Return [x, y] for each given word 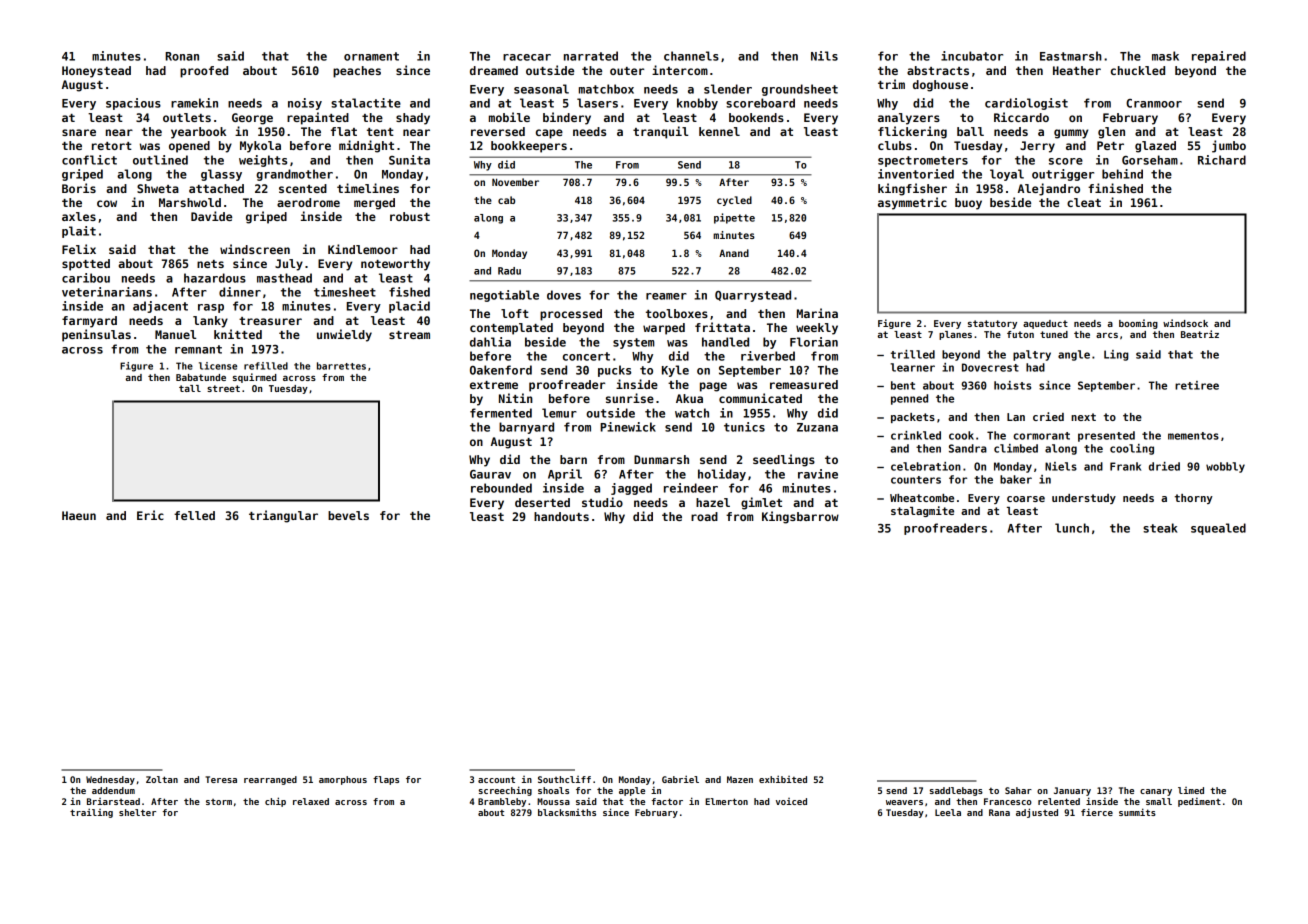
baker [1016, 479]
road [704, 516]
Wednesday [110, 780]
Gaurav [490, 474]
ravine [818, 474]
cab [506, 200]
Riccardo [1021, 117]
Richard [1222, 160]
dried [1164, 466]
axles [79, 216]
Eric [150, 515]
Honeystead [96, 72]
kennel [719, 131]
